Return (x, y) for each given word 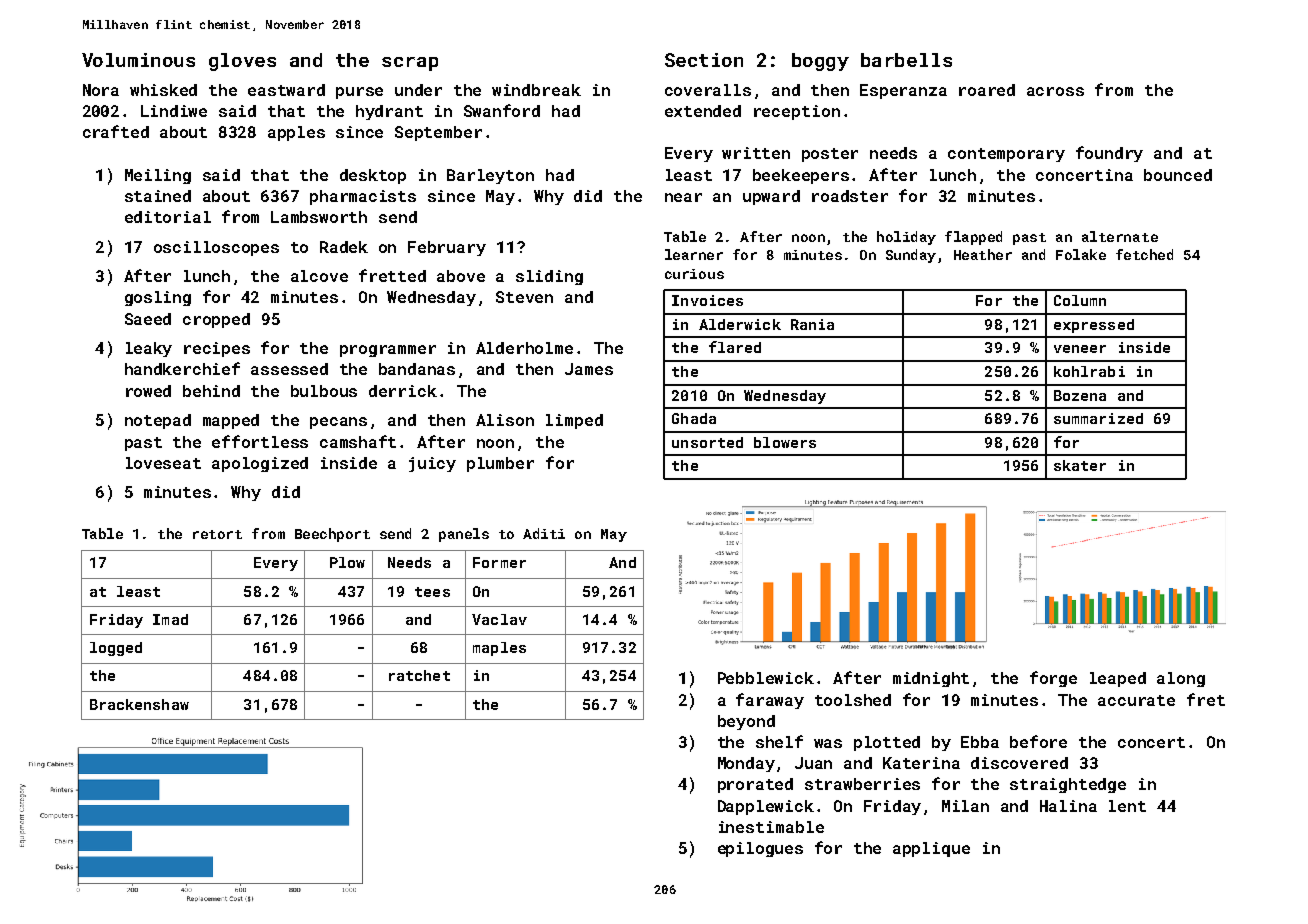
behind (211, 391)
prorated (755, 785)
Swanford (502, 110)
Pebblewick (766, 678)
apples (296, 133)
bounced (1178, 175)
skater (1080, 465)
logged (116, 649)
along (1181, 679)
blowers (785, 442)
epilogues (760, 849)
